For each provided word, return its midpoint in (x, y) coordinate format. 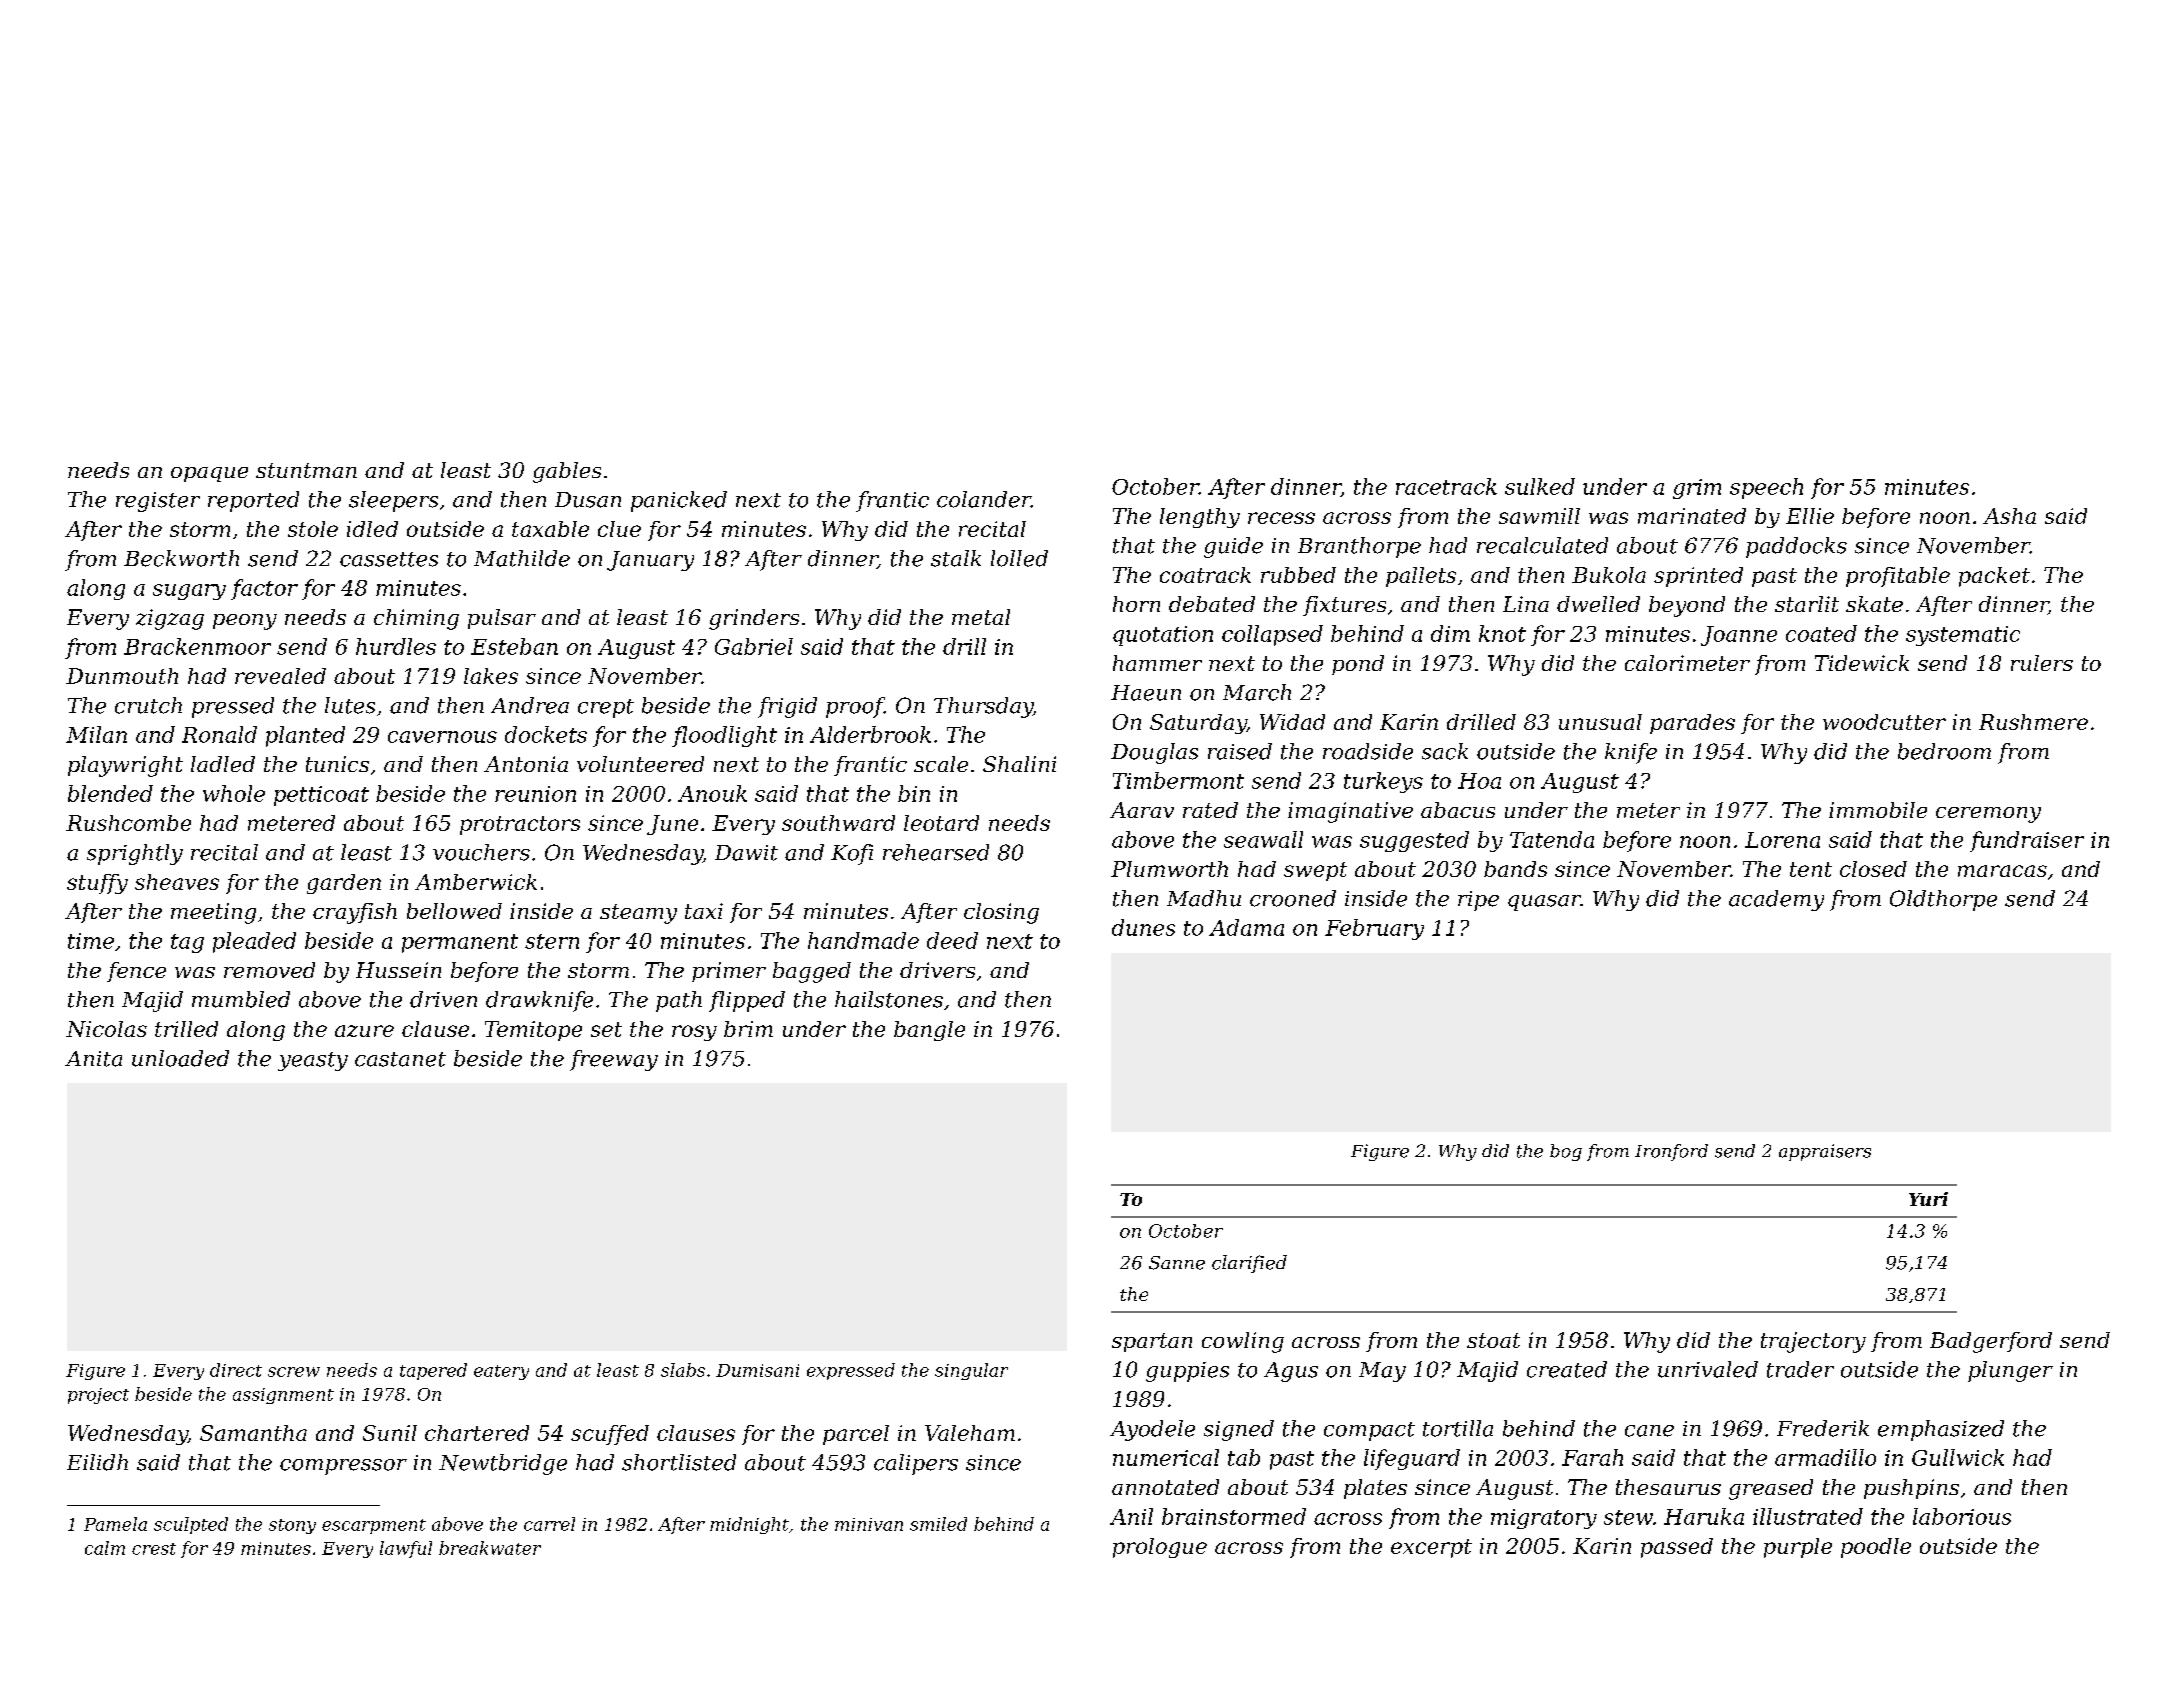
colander (984, 499)
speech (1766, 488)
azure (364, 1031)
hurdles (396, 646)
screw (294, 1372)
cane (1649, 1431)
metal (981, 617)
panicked (679, 501)
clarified (1249, 1264)
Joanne (1739, 636)
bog (1566, 1152)
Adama (1246, 927)
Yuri (1928, 1199)
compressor (343, 1467)
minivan (869, 1524)
